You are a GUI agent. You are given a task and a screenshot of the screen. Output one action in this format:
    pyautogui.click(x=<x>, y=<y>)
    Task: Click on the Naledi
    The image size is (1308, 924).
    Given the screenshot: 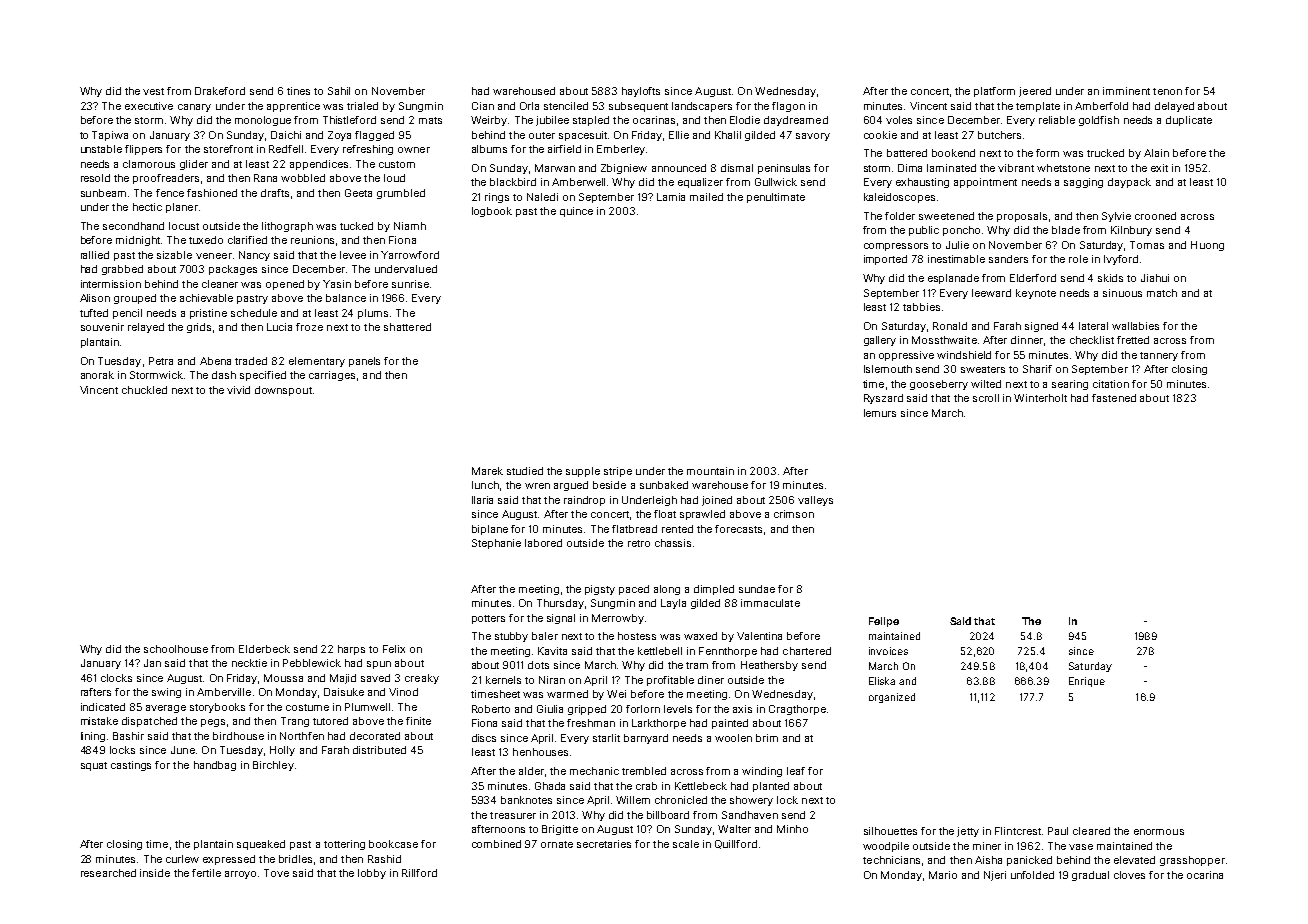 What is the action you would take?
    pyautogui.click(x=542, y=197)
